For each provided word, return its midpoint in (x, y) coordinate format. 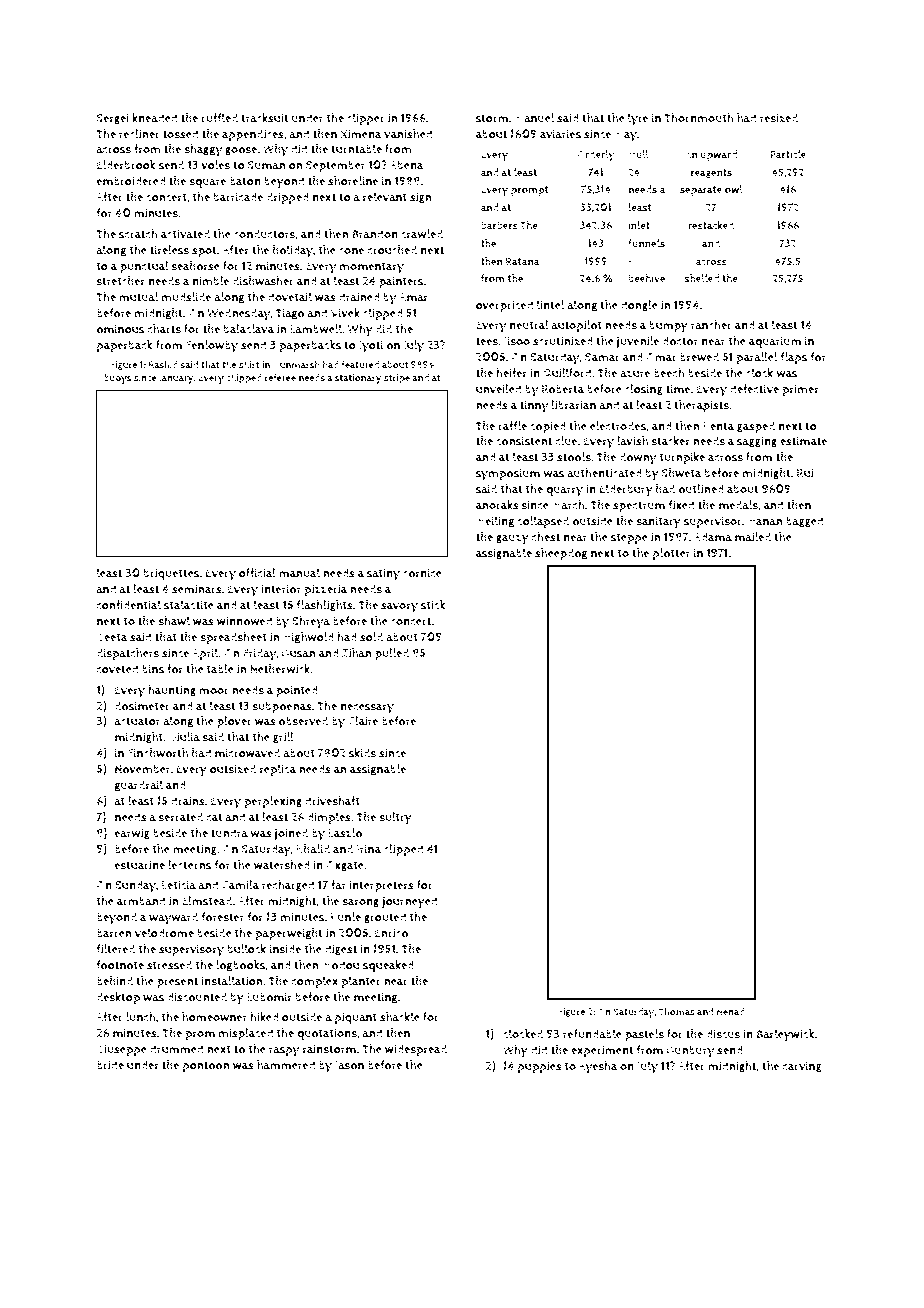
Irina (369, 849)
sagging (757, 442)
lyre (638, 119)
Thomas (676, 1011)
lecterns (189, 865)
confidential (129, 605)
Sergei (113, 119)
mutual (138, 297)
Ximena (361, 134)
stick (433, 605)
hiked (264, 1017)
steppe (629, 539)
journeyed (409, 902)
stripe (397, 379)
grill (283, 738)
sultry (395, 818)
